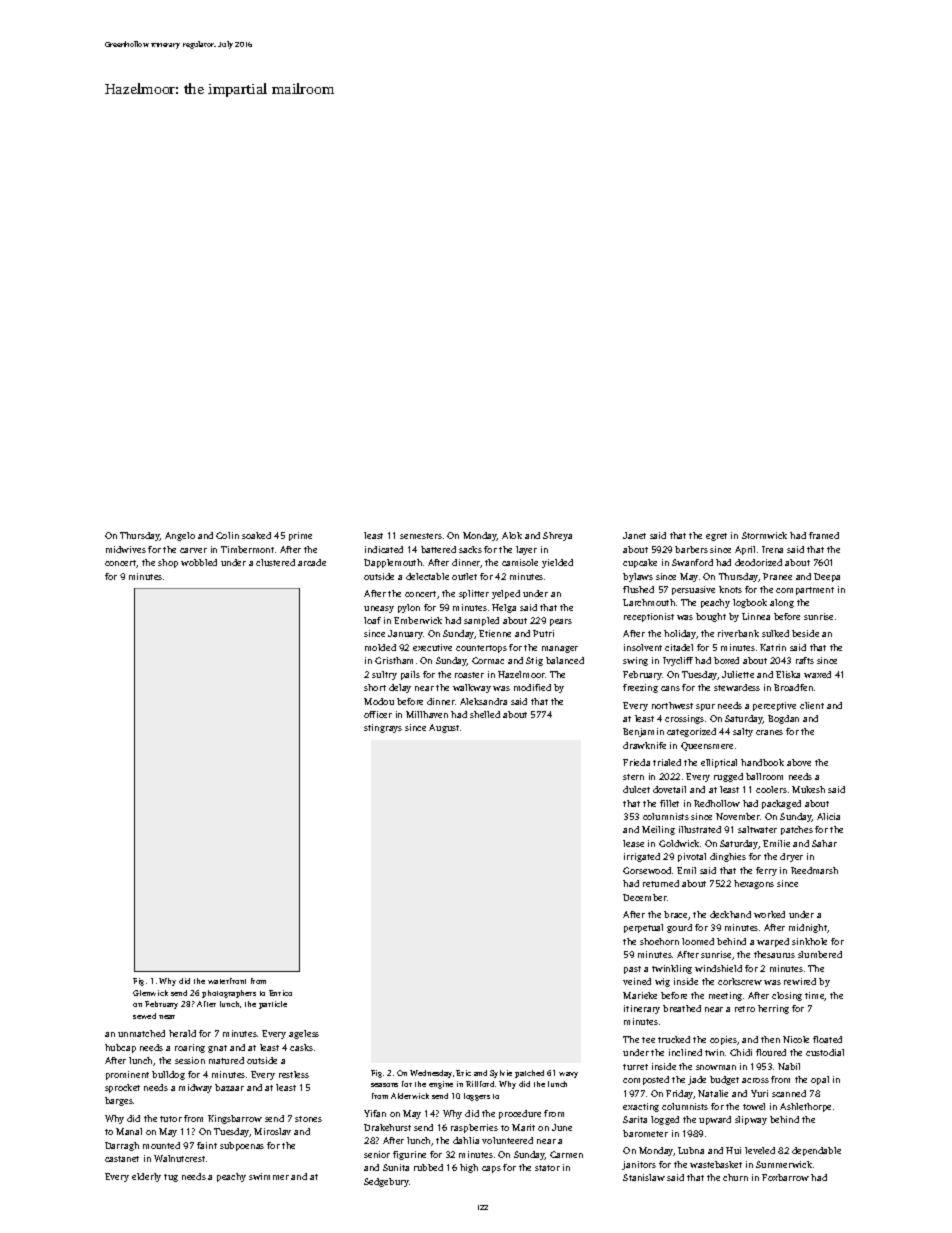  Describe the element at coordinates (421, 536) in the screenshot. I see `semesters` at that location.
